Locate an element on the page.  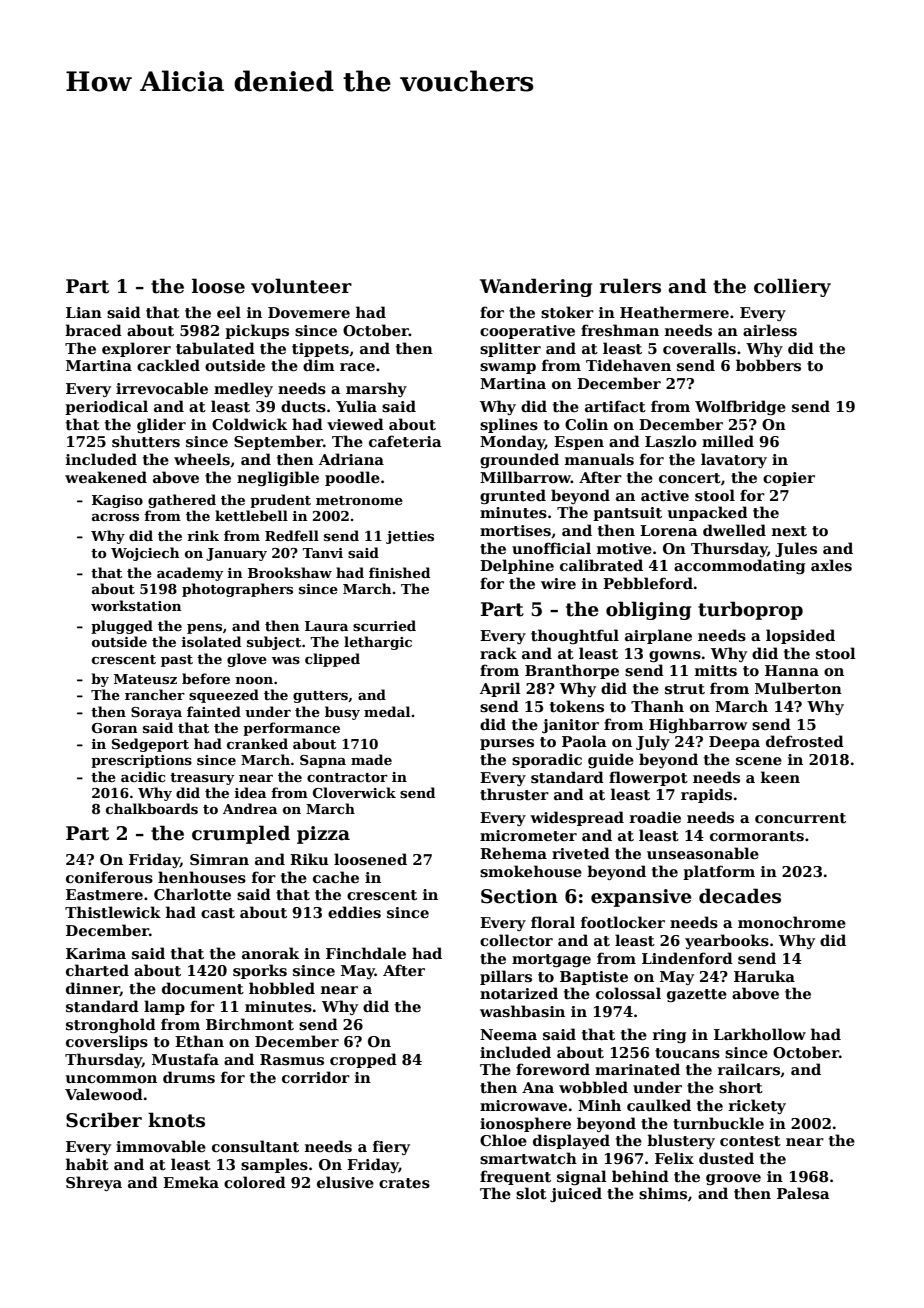
lavatory is located at coordinates (734, 460).
